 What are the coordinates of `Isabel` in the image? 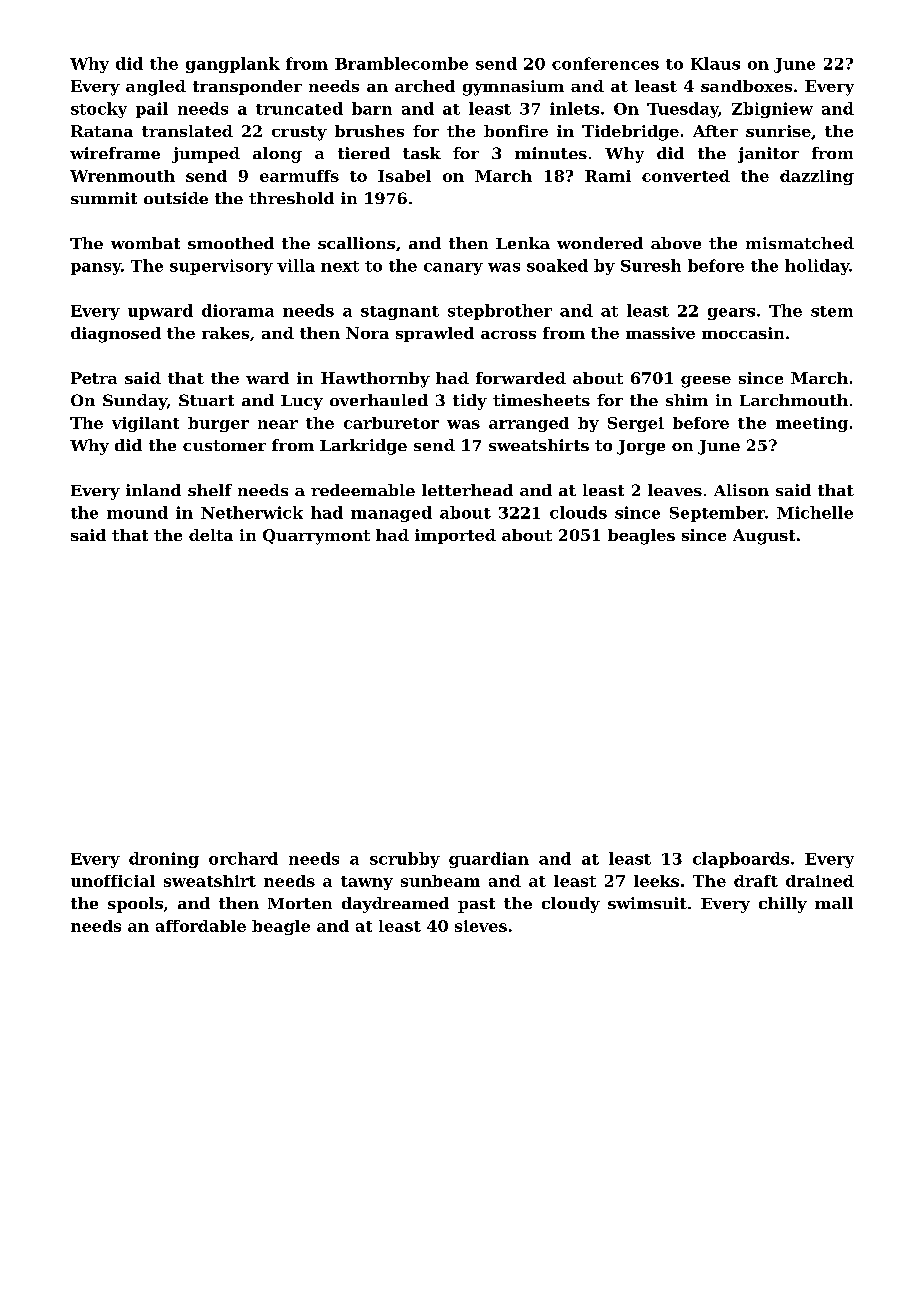 It's located at (404, 176).
